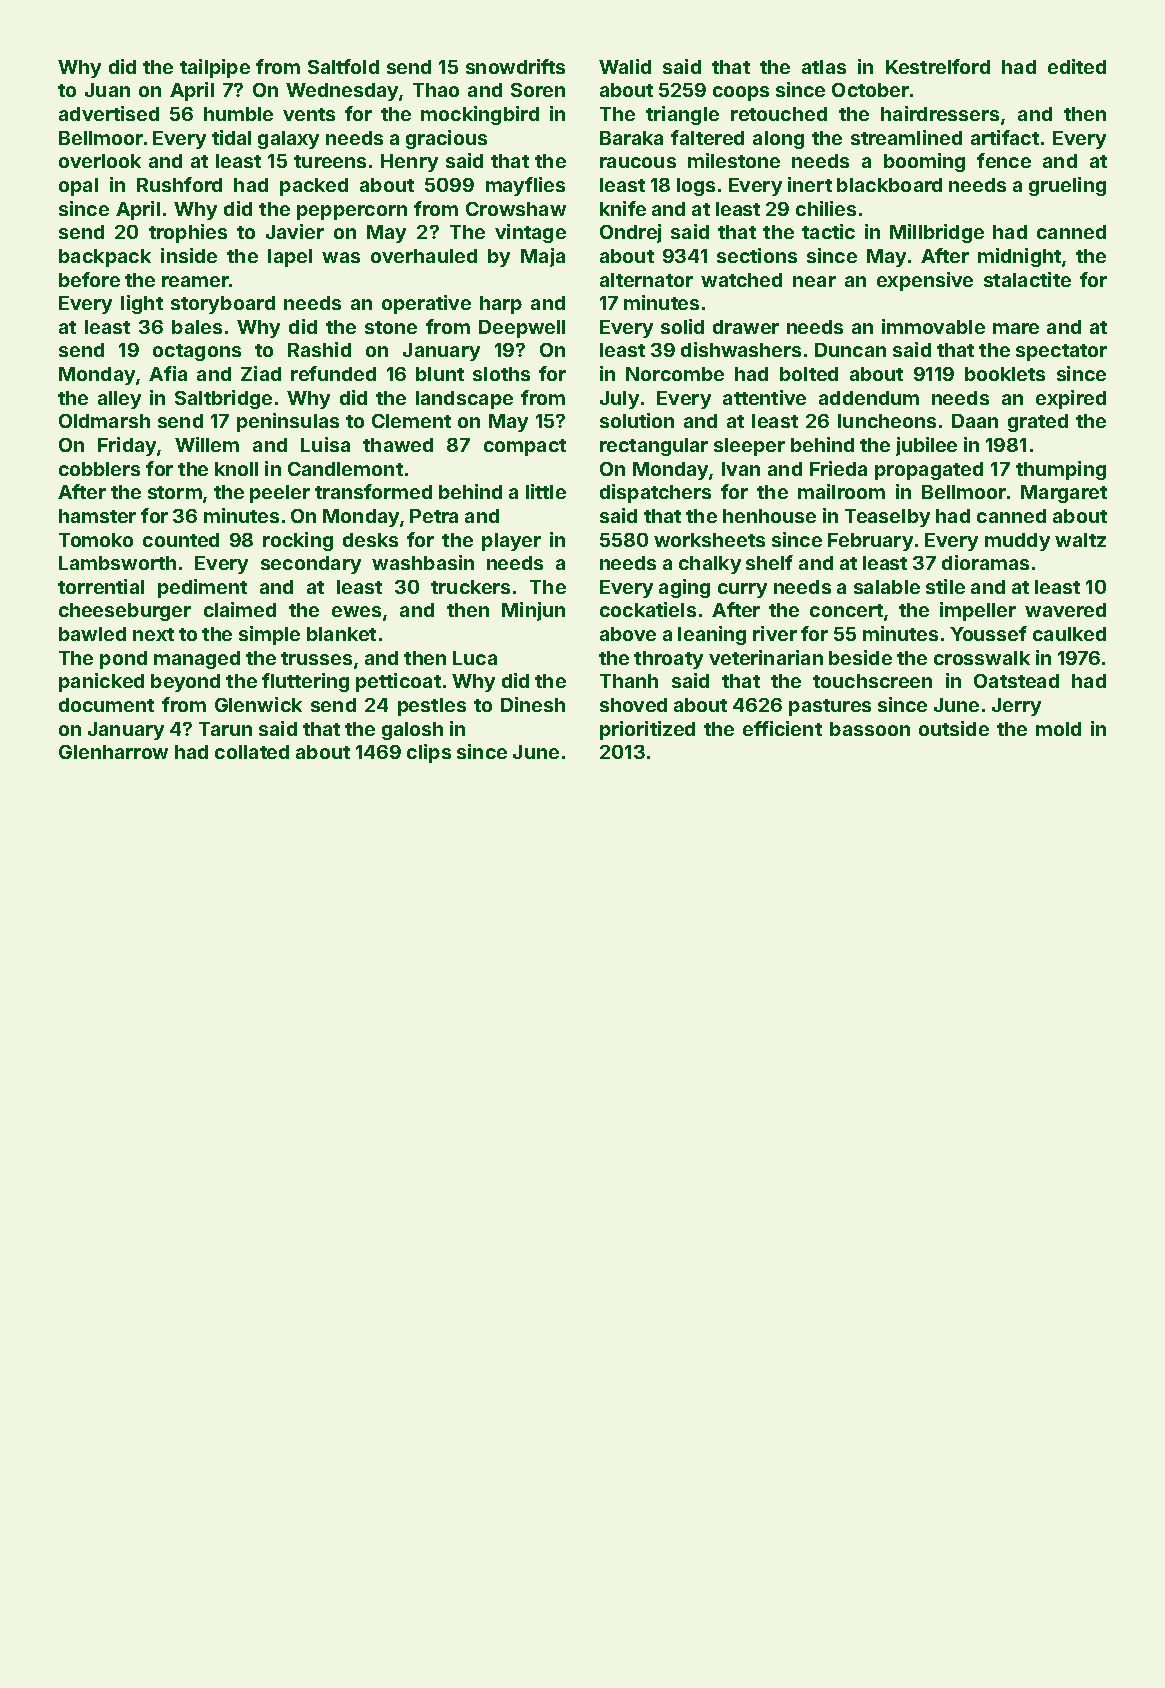 The width and height of the document is (1165, 1688). Describe the element at coordinates (411, 421) in the document. I see `Clement` at that location.
